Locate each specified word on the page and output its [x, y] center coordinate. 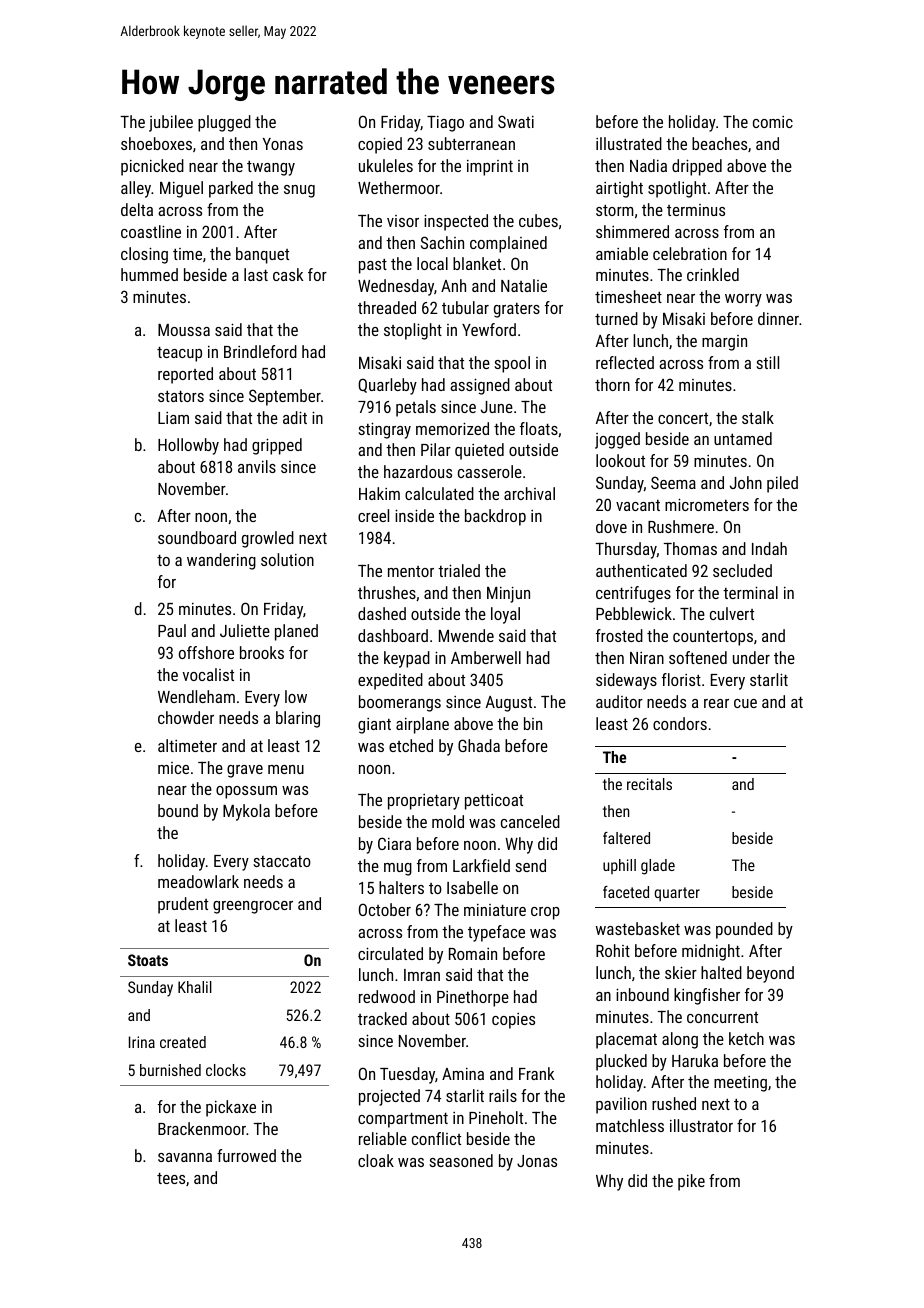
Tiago [445, 123]
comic [773, 122]
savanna [185, 1157]
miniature [495, 910]
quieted [479, 451]
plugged [224, 123]
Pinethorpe [473, 998]
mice [173, 768]
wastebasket [638, 928]
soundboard [197, 537]
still [767, 362]
